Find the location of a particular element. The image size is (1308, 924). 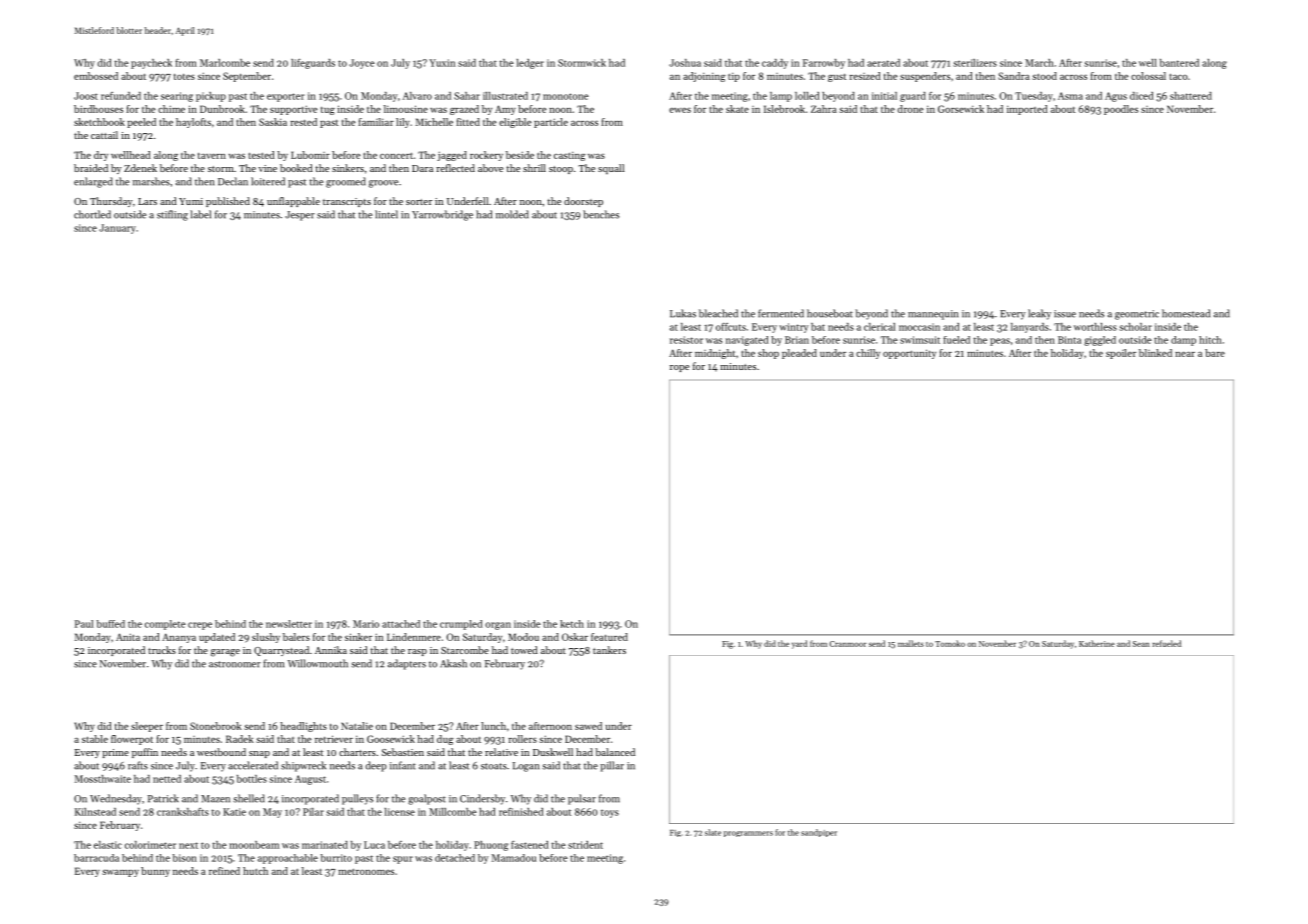

lintel is located at coordinates (386, 214).
